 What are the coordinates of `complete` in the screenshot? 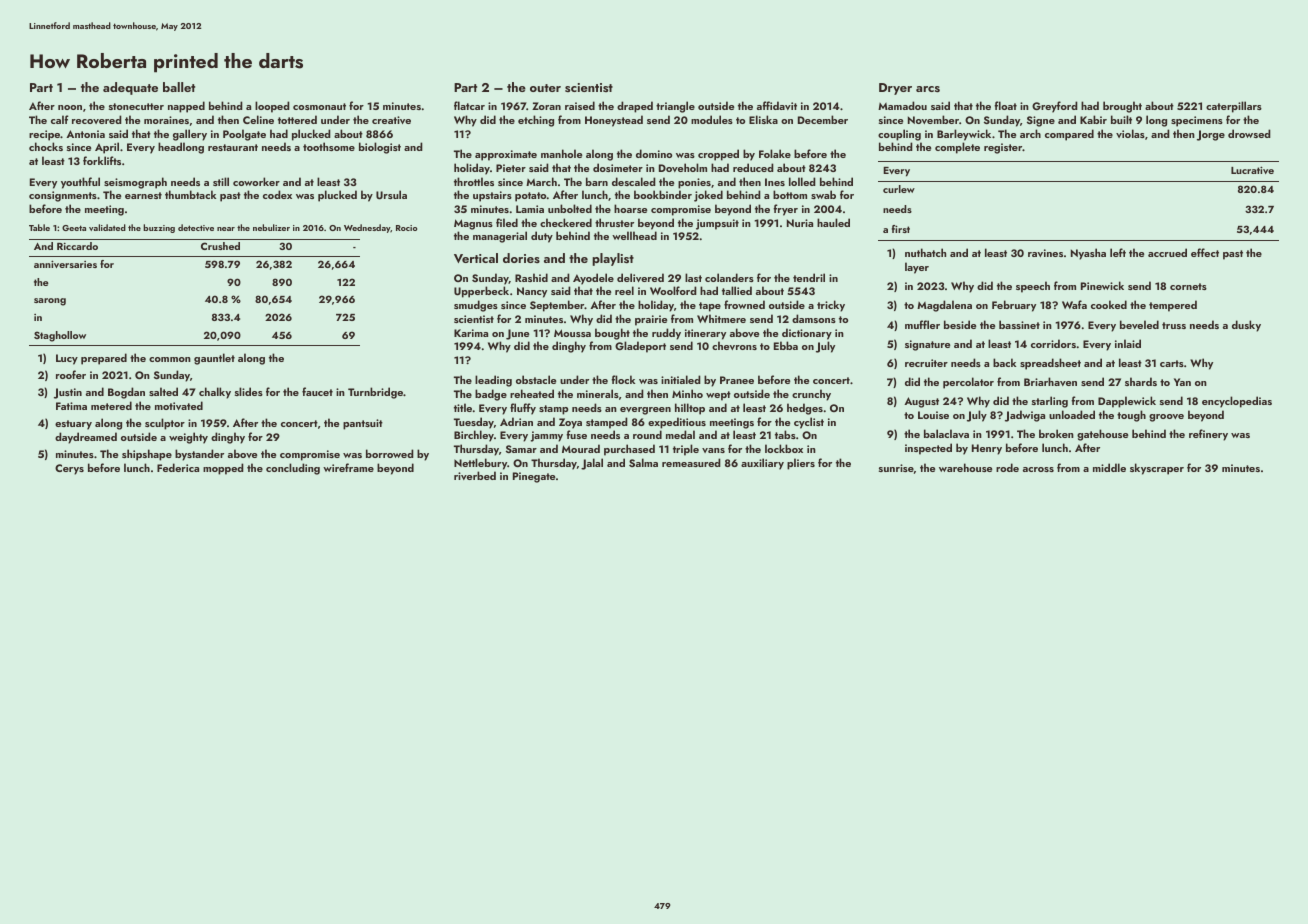 It's located at (957, 148).
